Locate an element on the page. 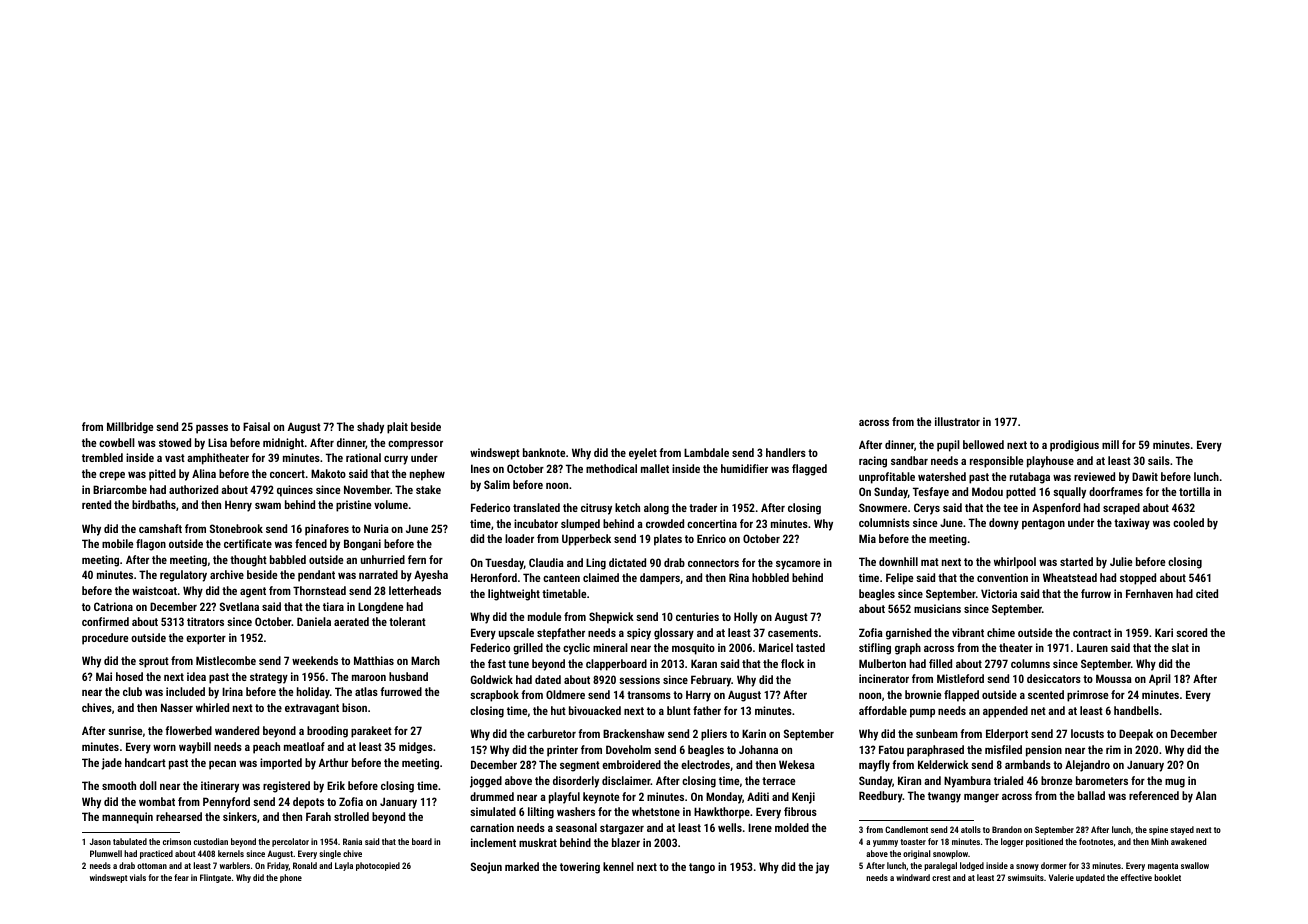  extravagant is located at coordinates (312, 709).
